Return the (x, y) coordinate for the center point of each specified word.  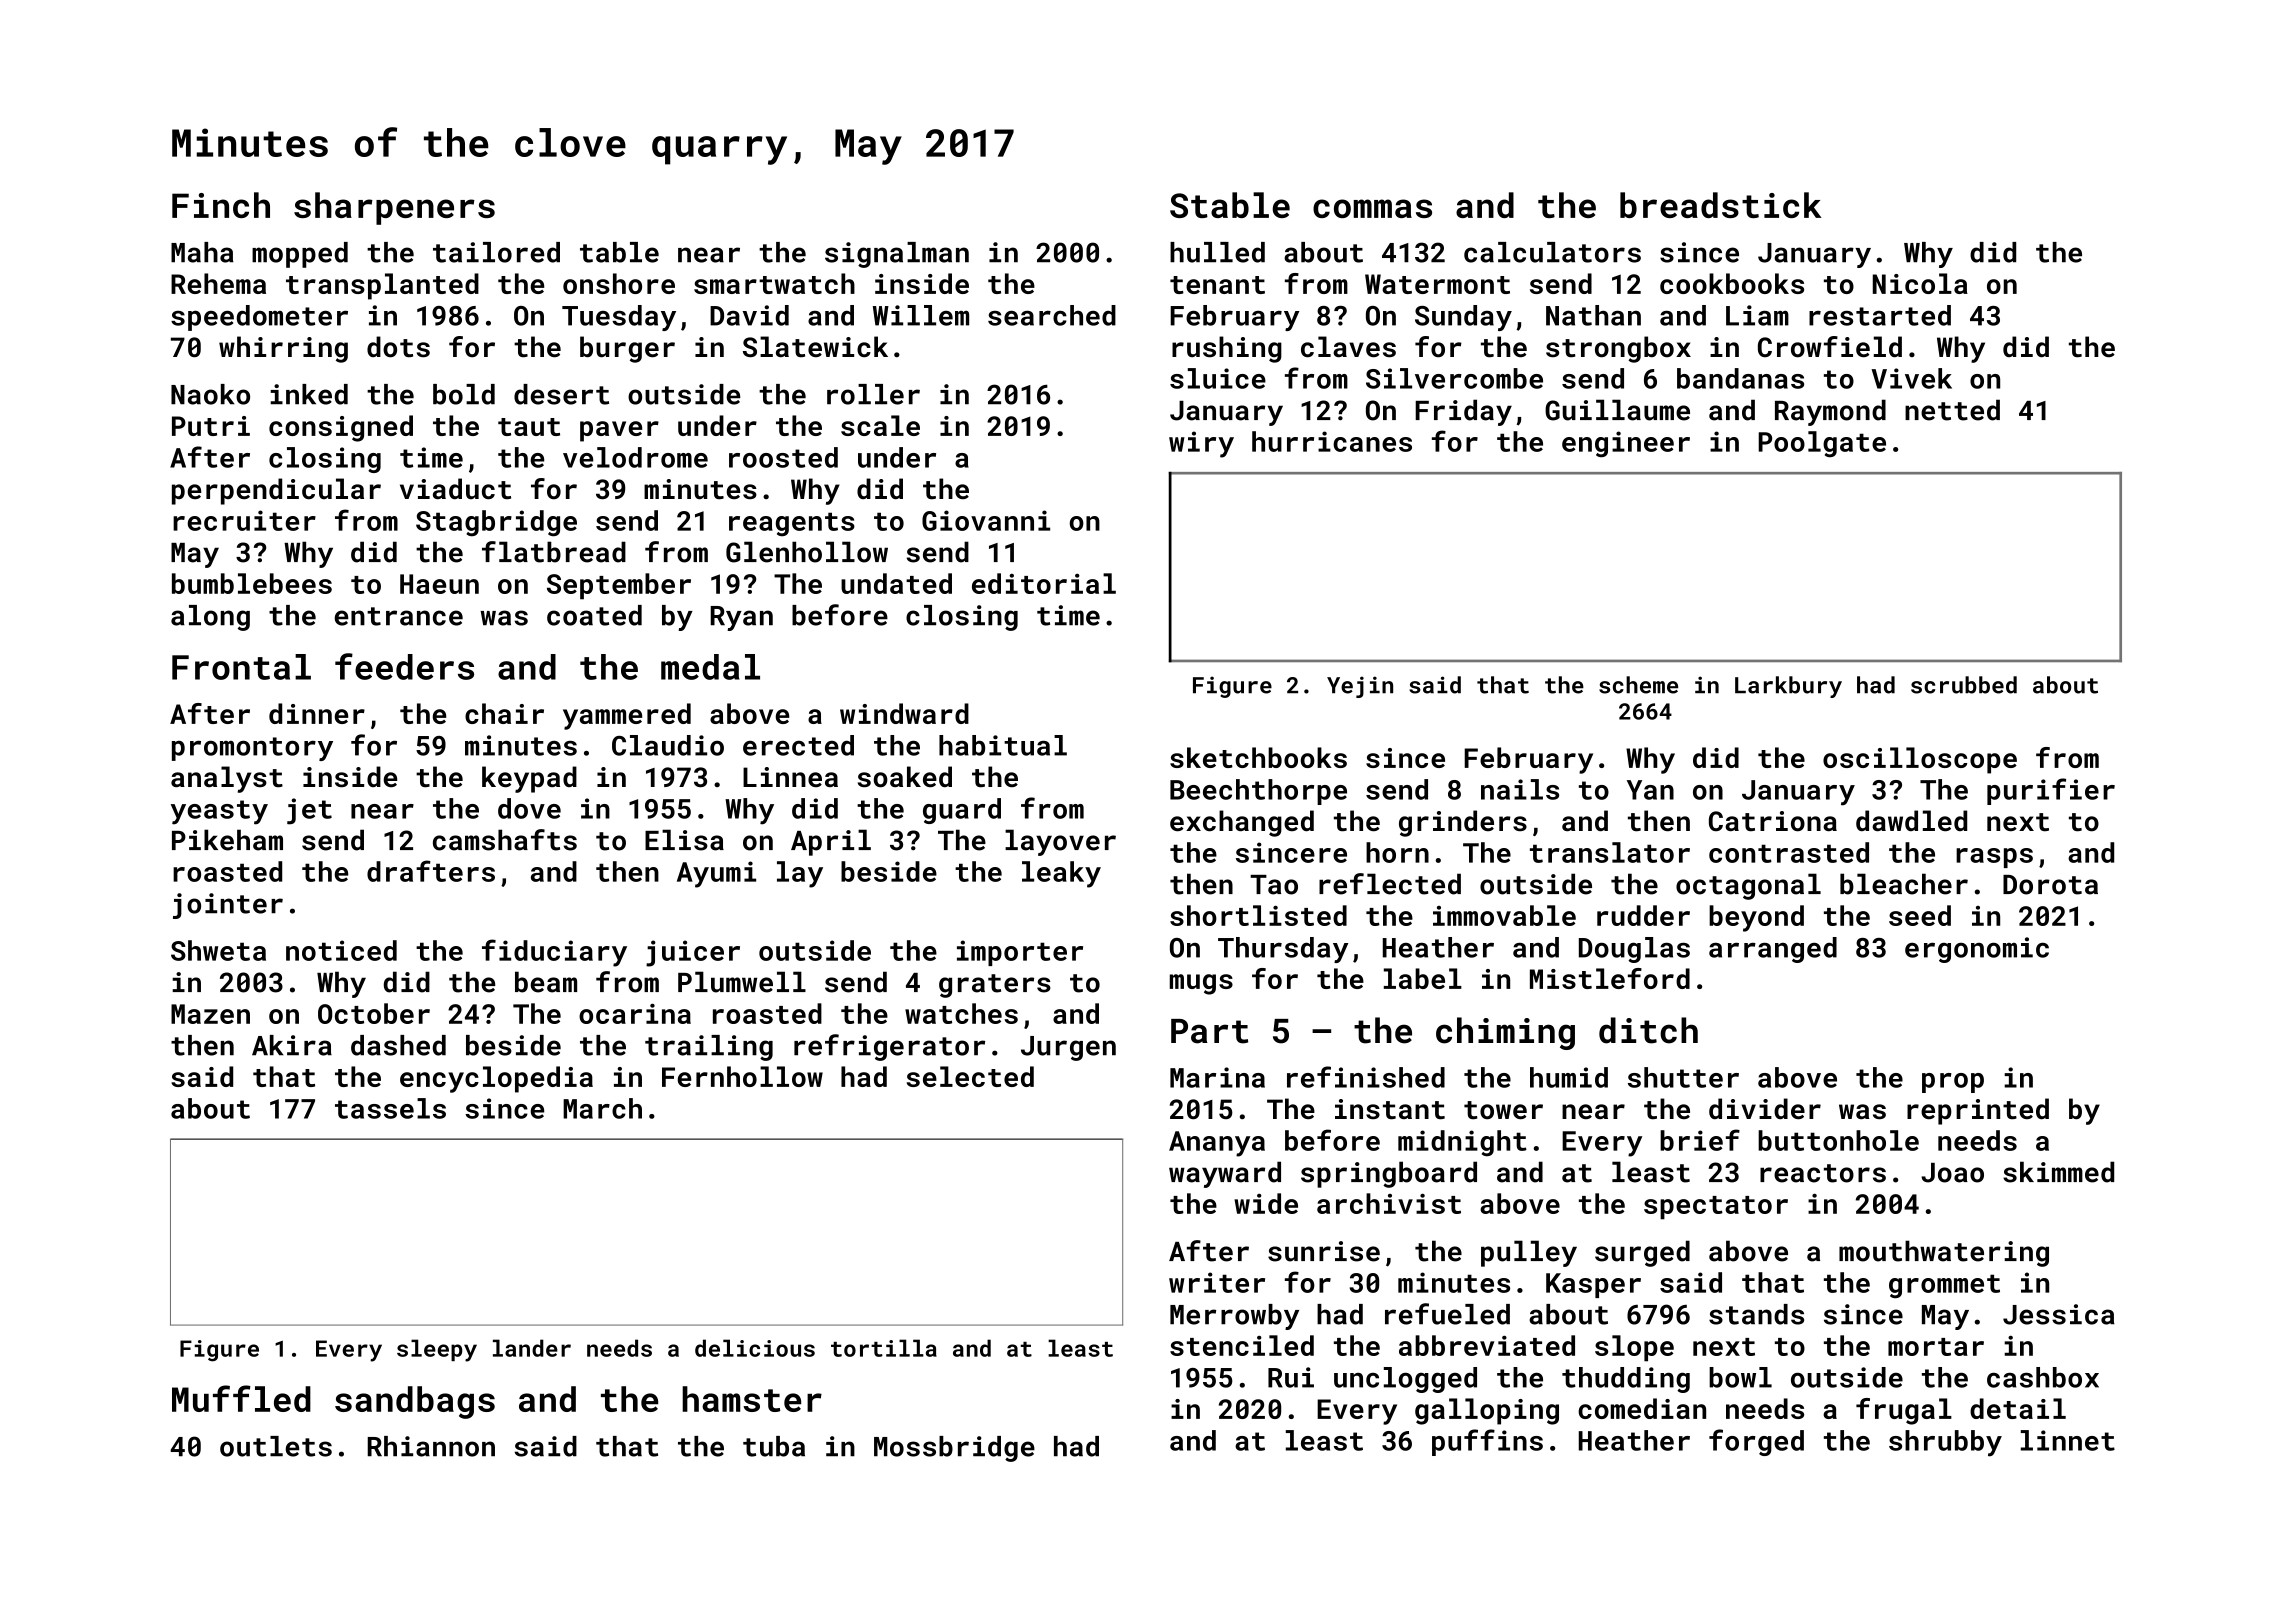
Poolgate (1822, 444)
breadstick (1721, 205)
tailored (496, 252)
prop (1953, 1083)
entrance (398, 616)
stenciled (1242, 1345)
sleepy (437, 1350)
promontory (252, 749)
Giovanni (986, 520)
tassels (390, 1108)
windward (904, 713)
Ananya (1217, 1144)
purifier (2051, 791)
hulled (1217, 252)
